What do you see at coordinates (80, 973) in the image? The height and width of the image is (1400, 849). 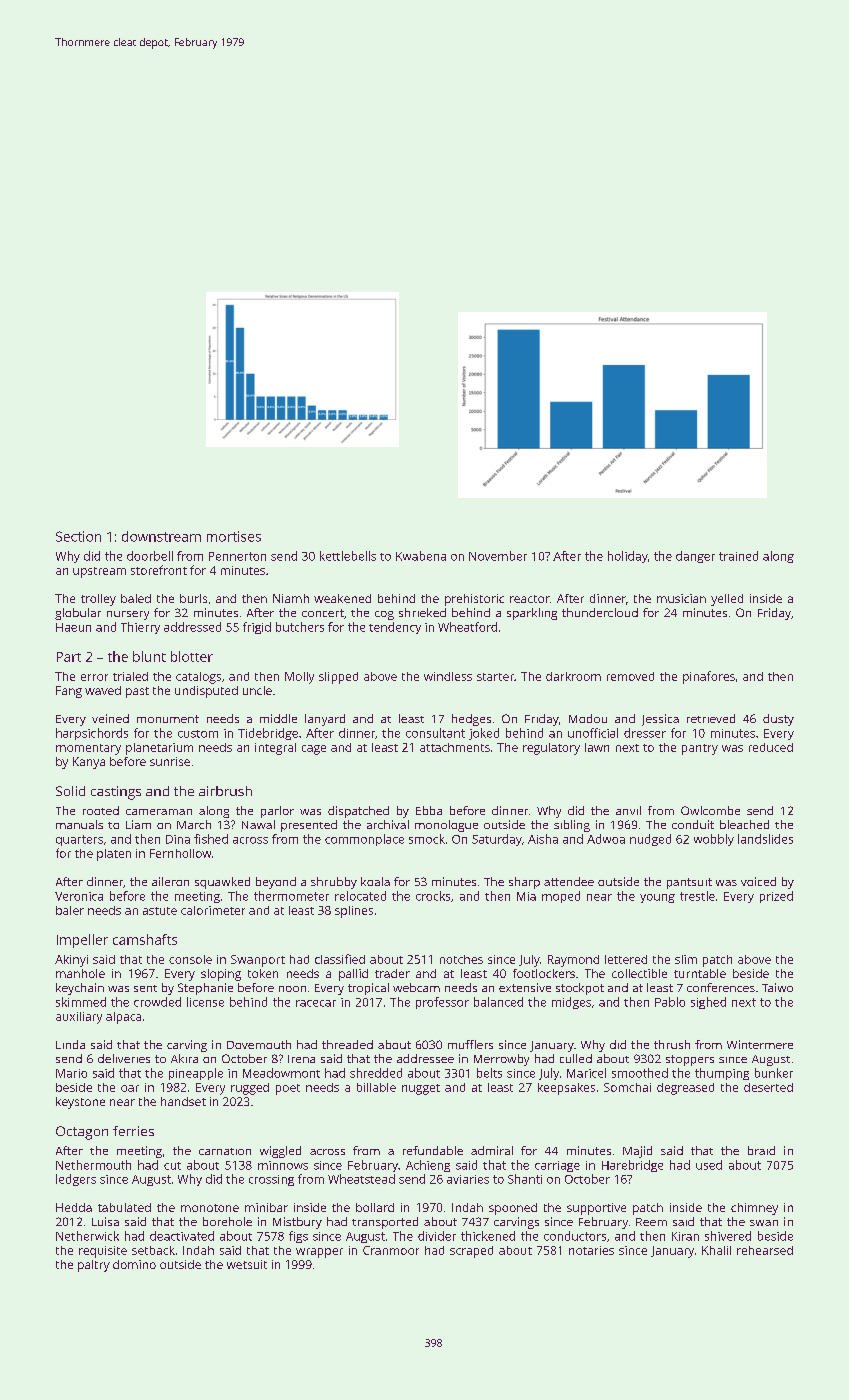 I see `manhole` at bounding box center [80, 973].
